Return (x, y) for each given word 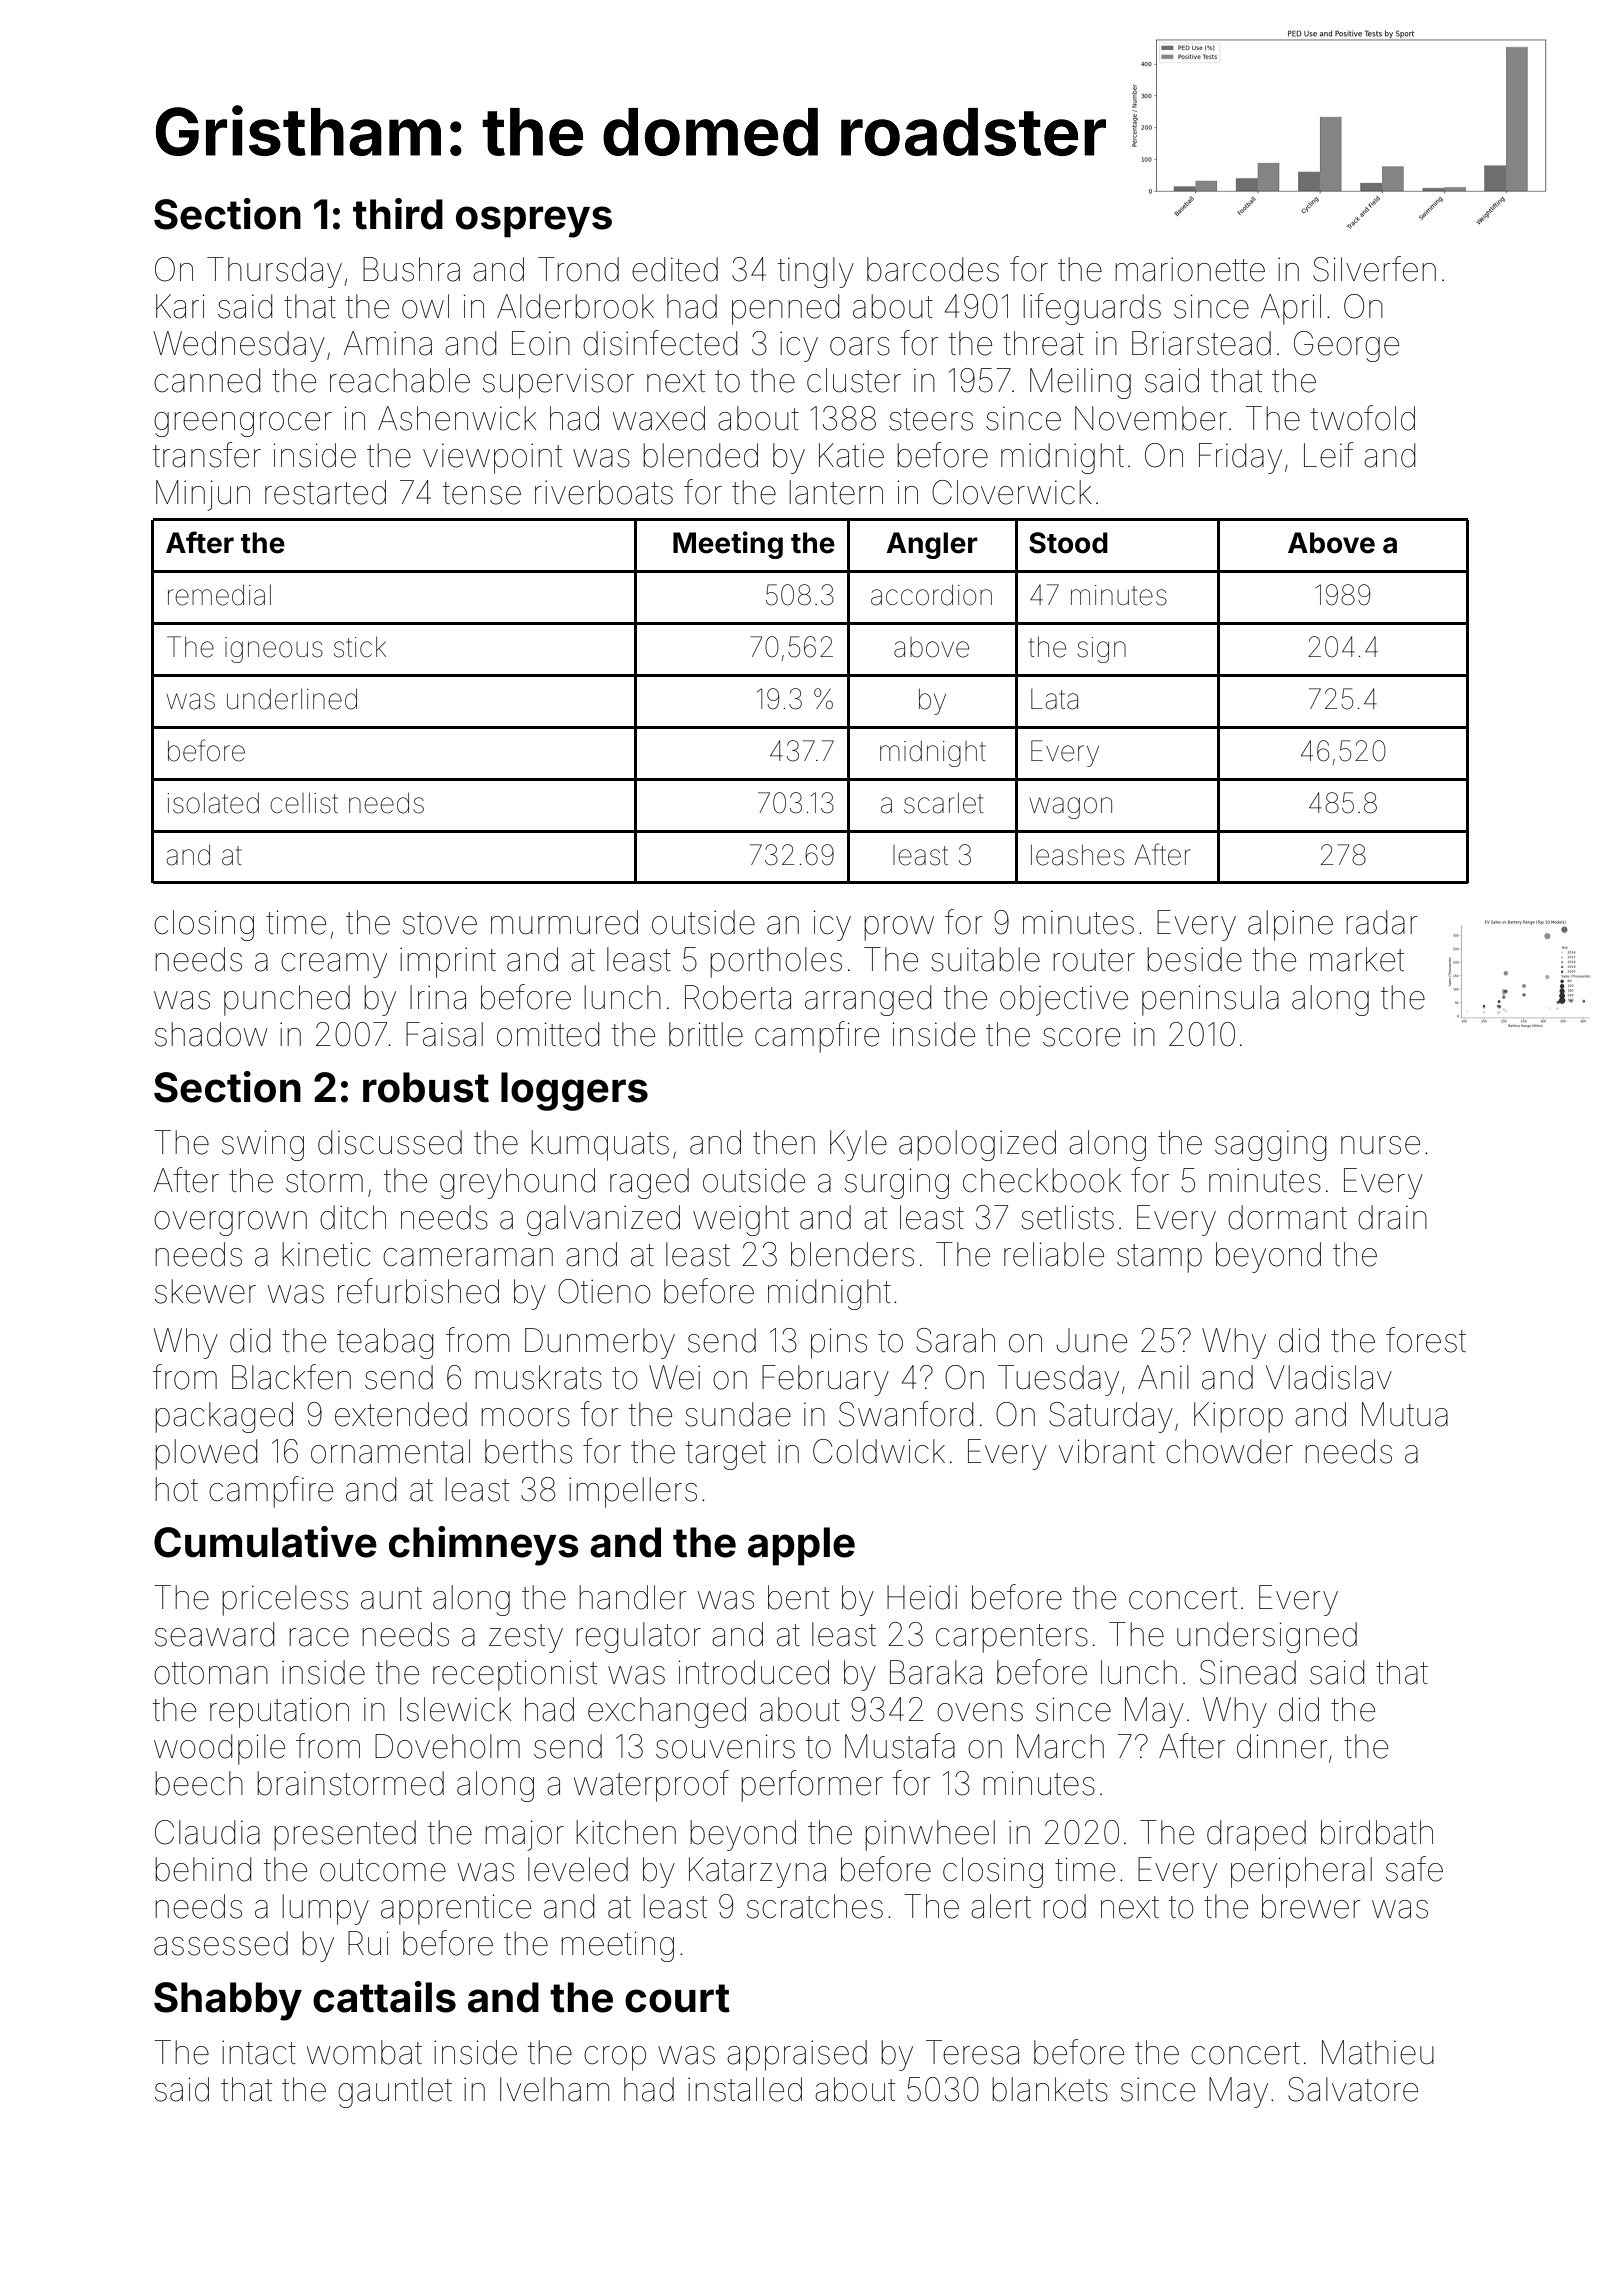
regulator (638, 1637)
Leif (1329, 455)
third (398, 214)
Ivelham (554, 2089)
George (1346, 346)
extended (401, 1414)
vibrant (1106, 1451)
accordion (931, 595)
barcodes (933, 269)
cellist (304, 803)
